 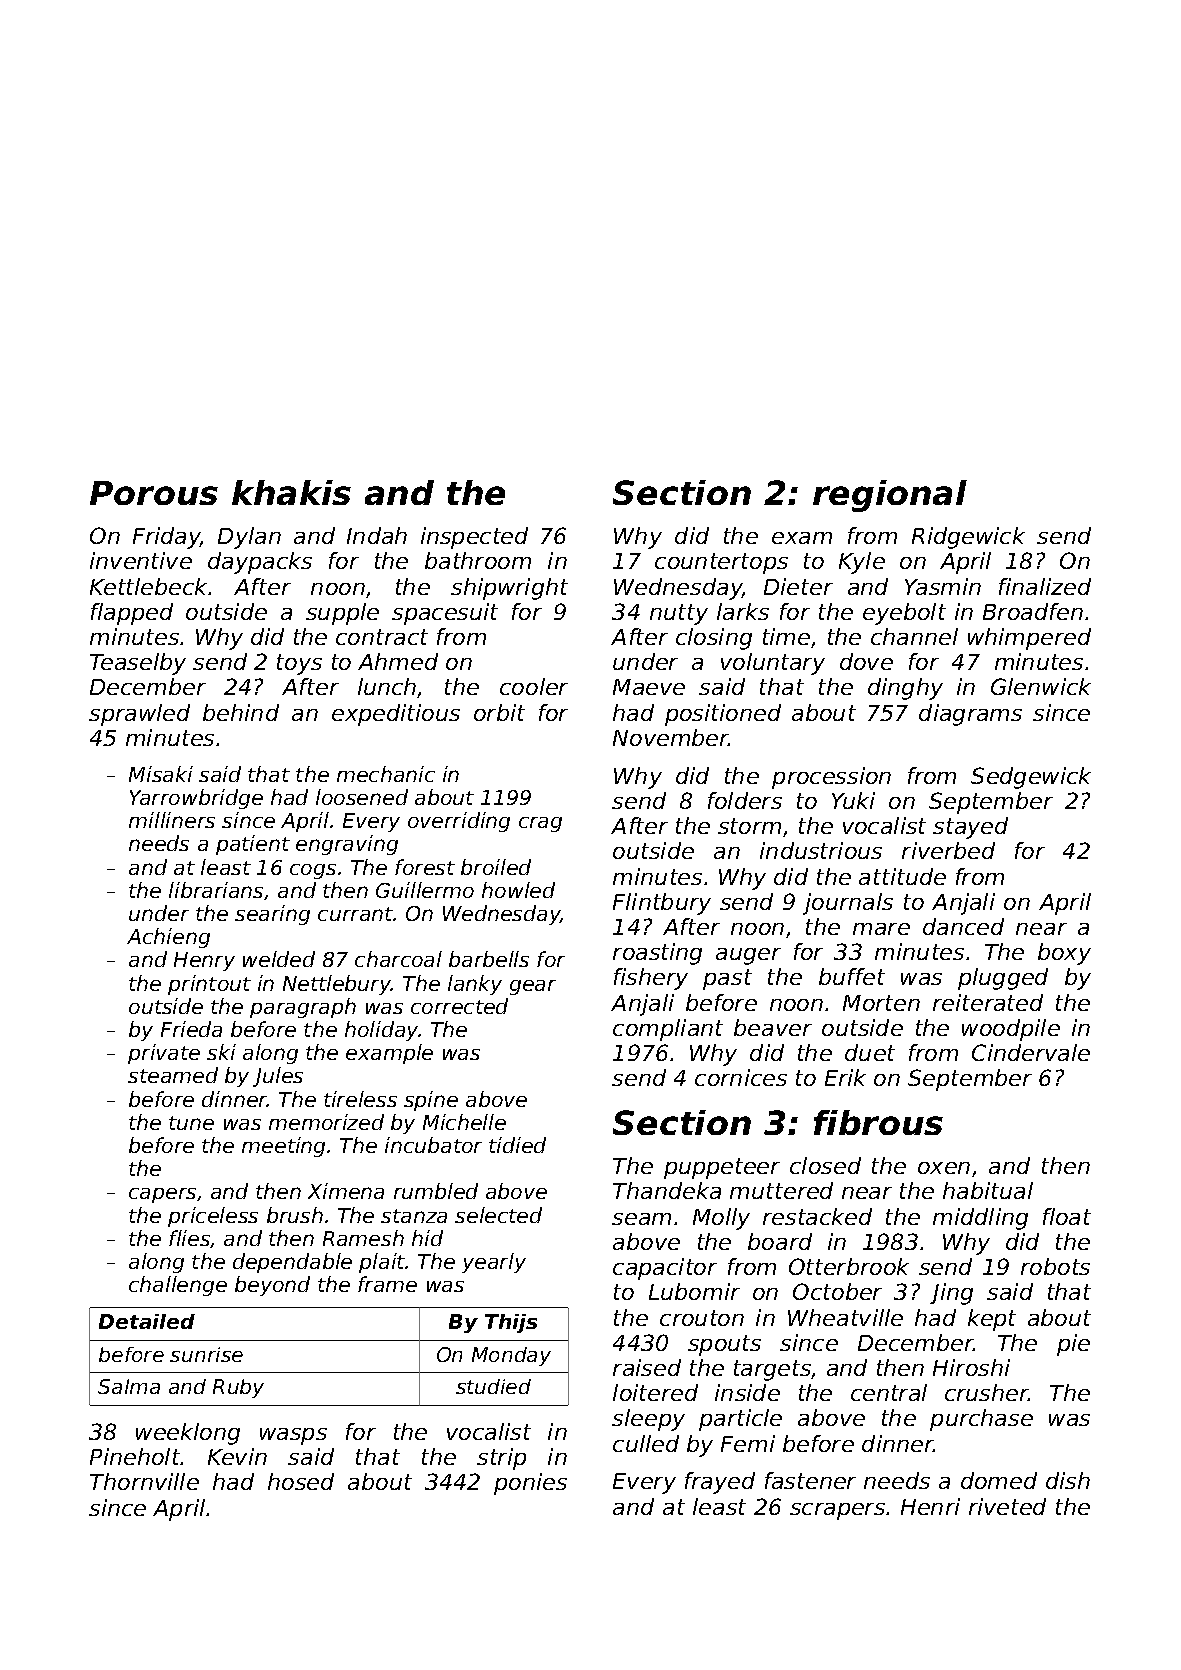 I want to click on Ridgewick, so click(x=968, y=538).
